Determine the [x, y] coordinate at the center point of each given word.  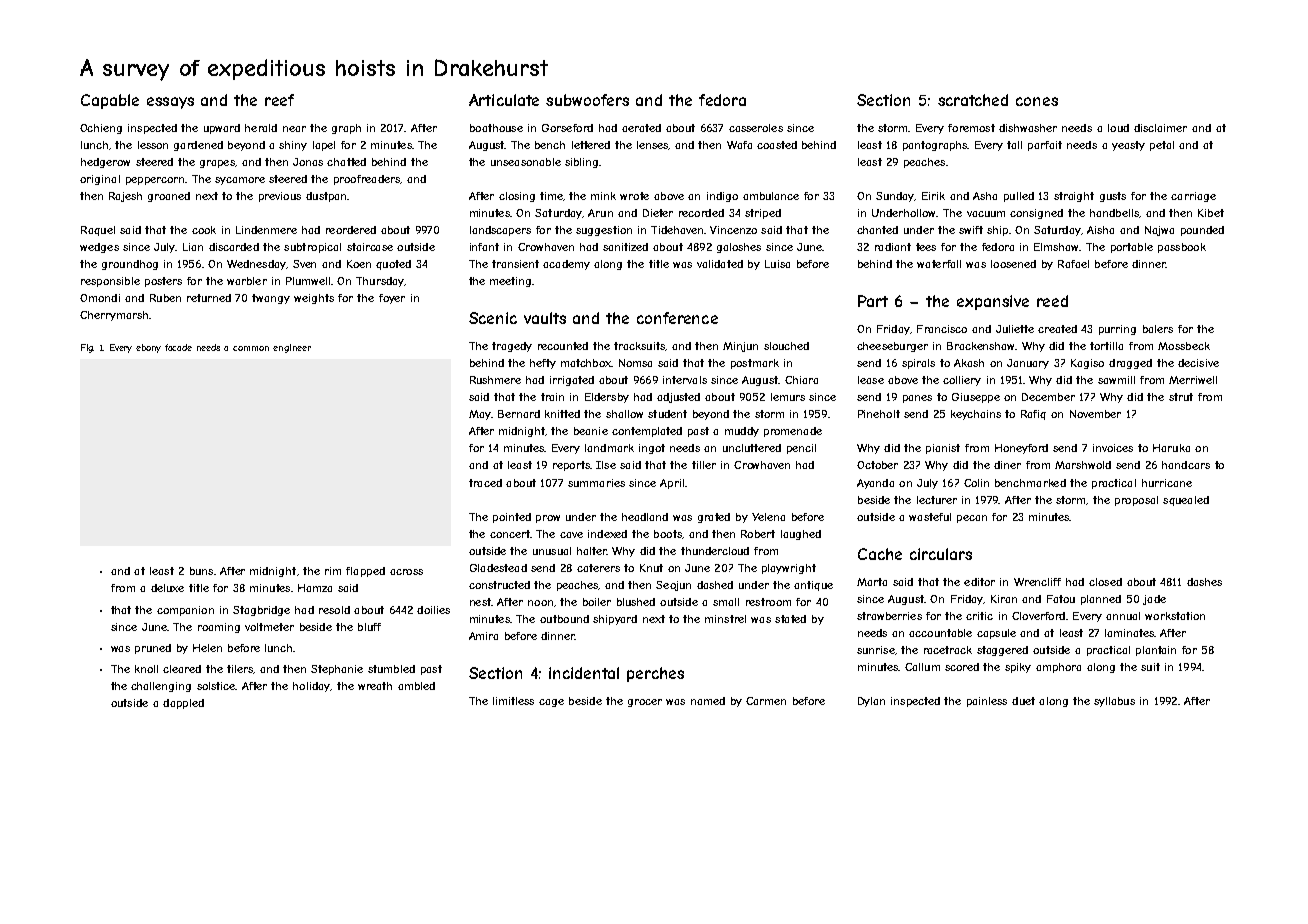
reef [279, 100]
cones [1037, 101]
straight [1074, 197]
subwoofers [587, 100]
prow [548, 519]
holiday [311, 687]
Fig [87, 348]
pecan [972, 519]
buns [201, 571]
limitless [513, 701]
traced [485, 483]
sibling [581, 163]
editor [979, 582]
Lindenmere [266, 230]
